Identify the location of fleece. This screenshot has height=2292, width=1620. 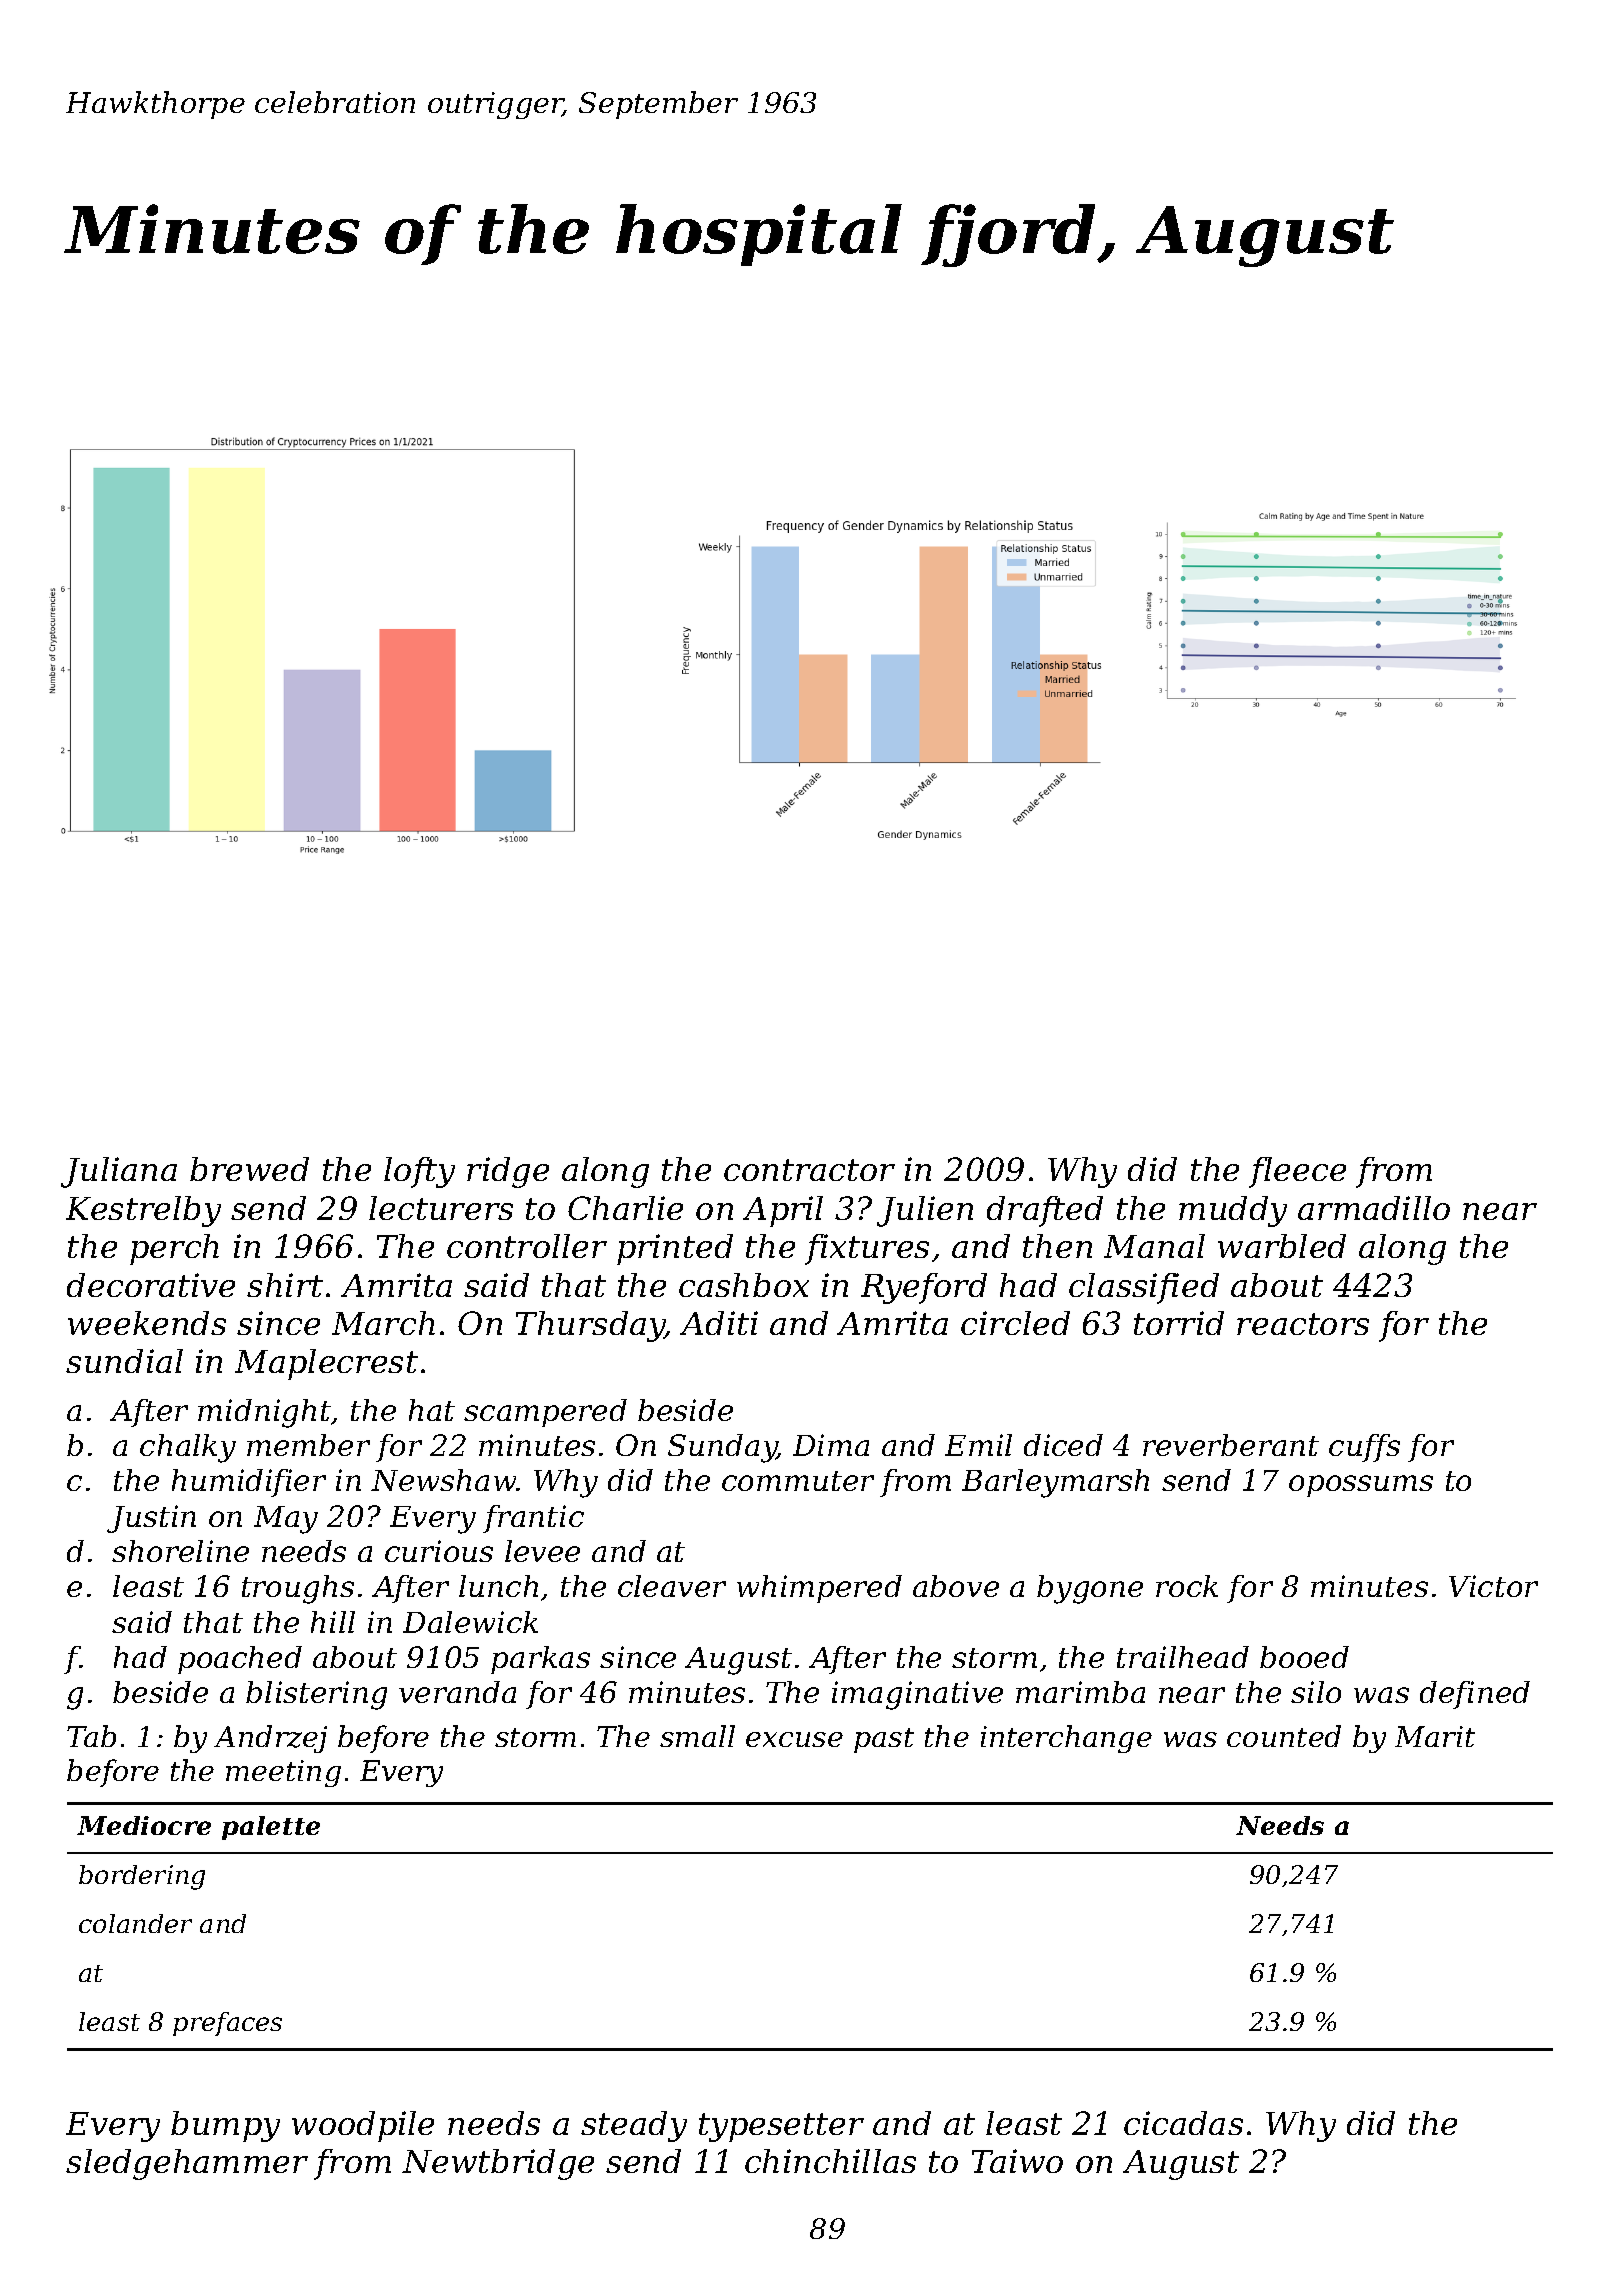
(1297, 1172).
